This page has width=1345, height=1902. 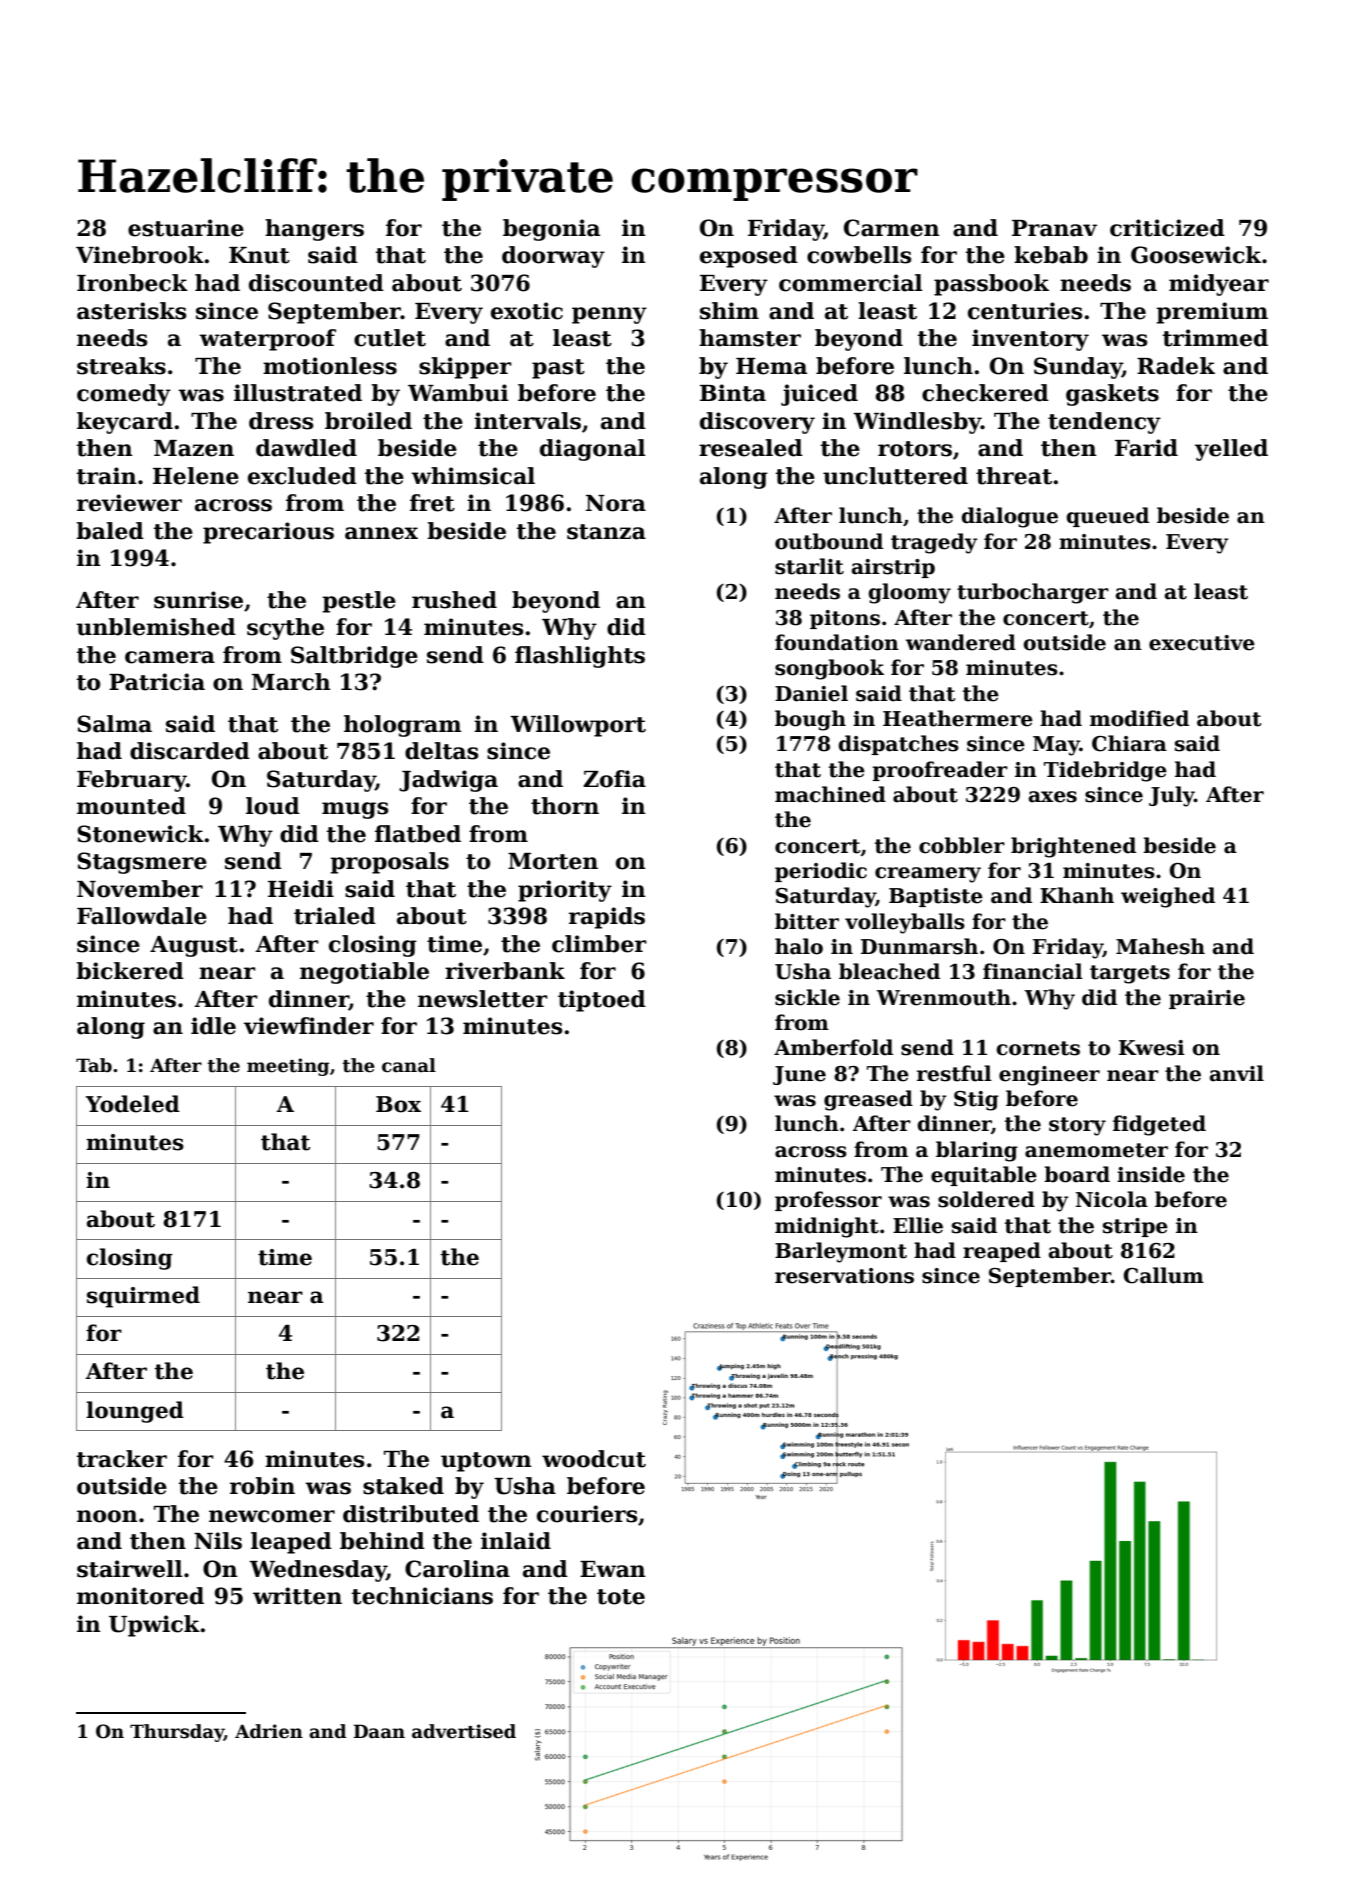 What do you see at coordinates (898, 745) in the page?
I see `dispatches` at bounding box center [898, 745].
